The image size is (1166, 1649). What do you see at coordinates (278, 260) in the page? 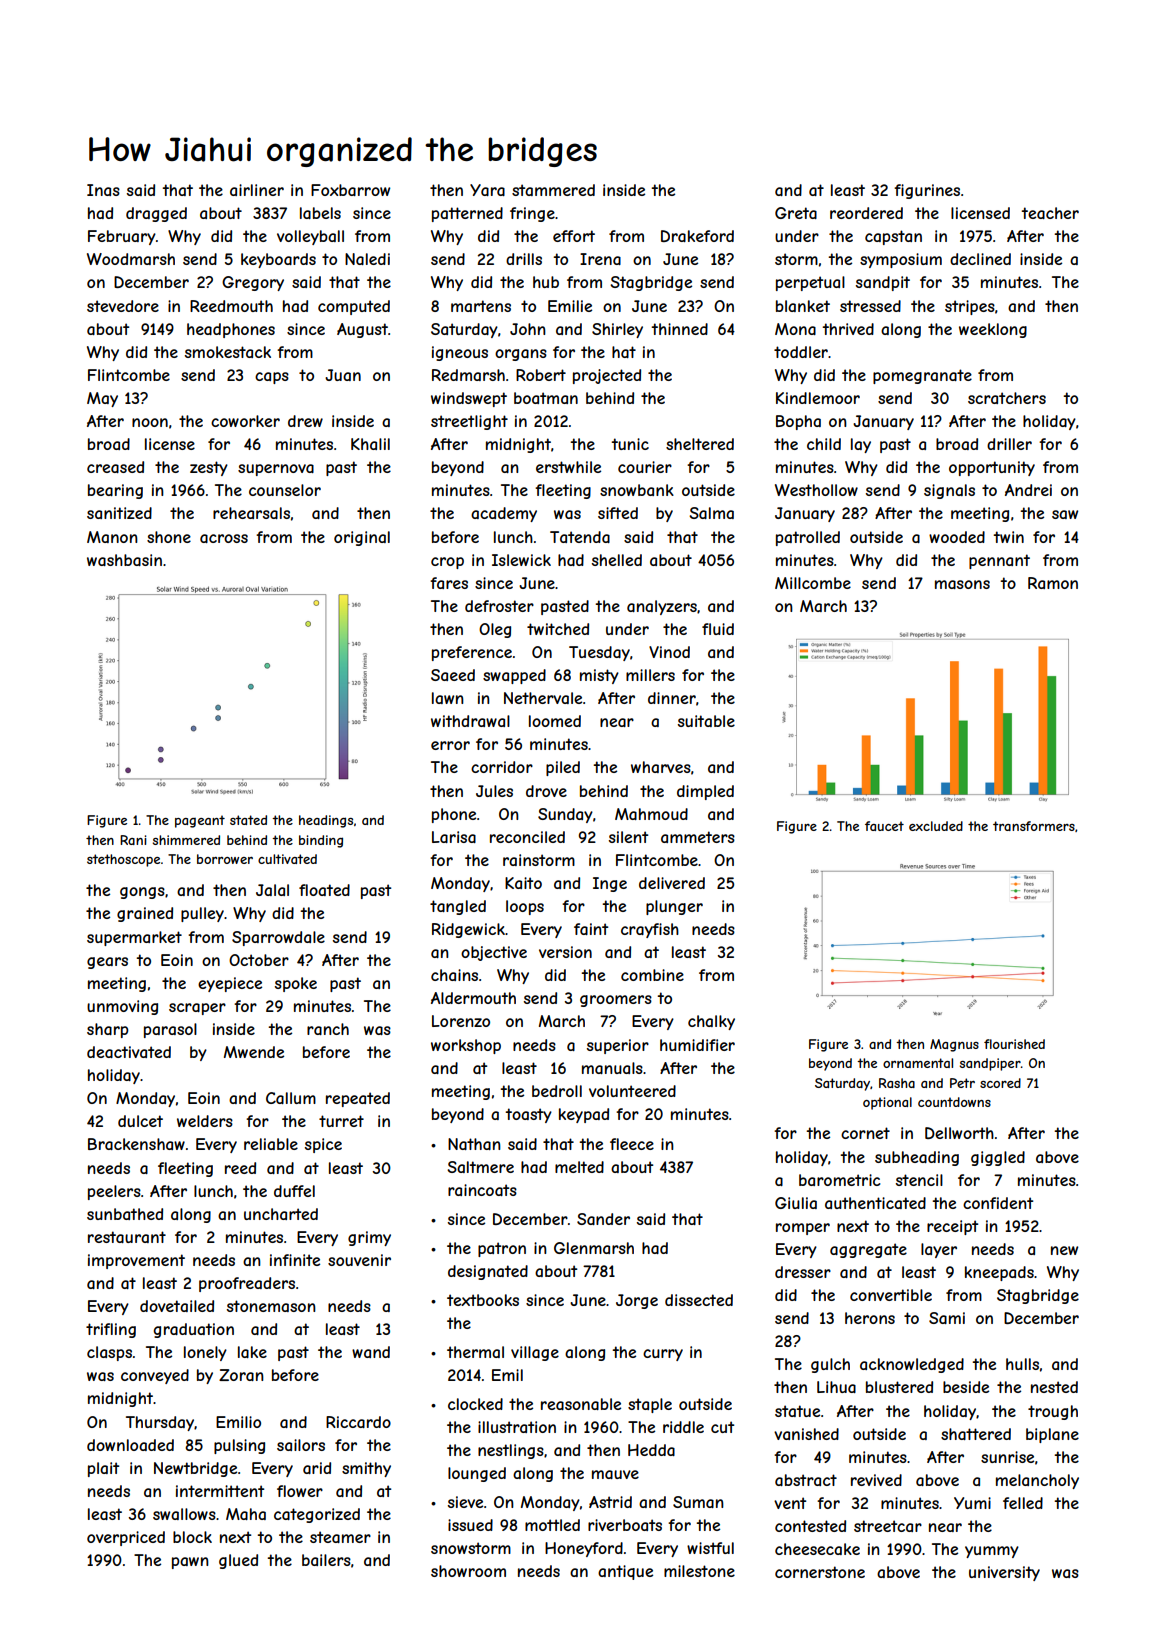
I see `keyboards` at bounding box center [278, 260].
